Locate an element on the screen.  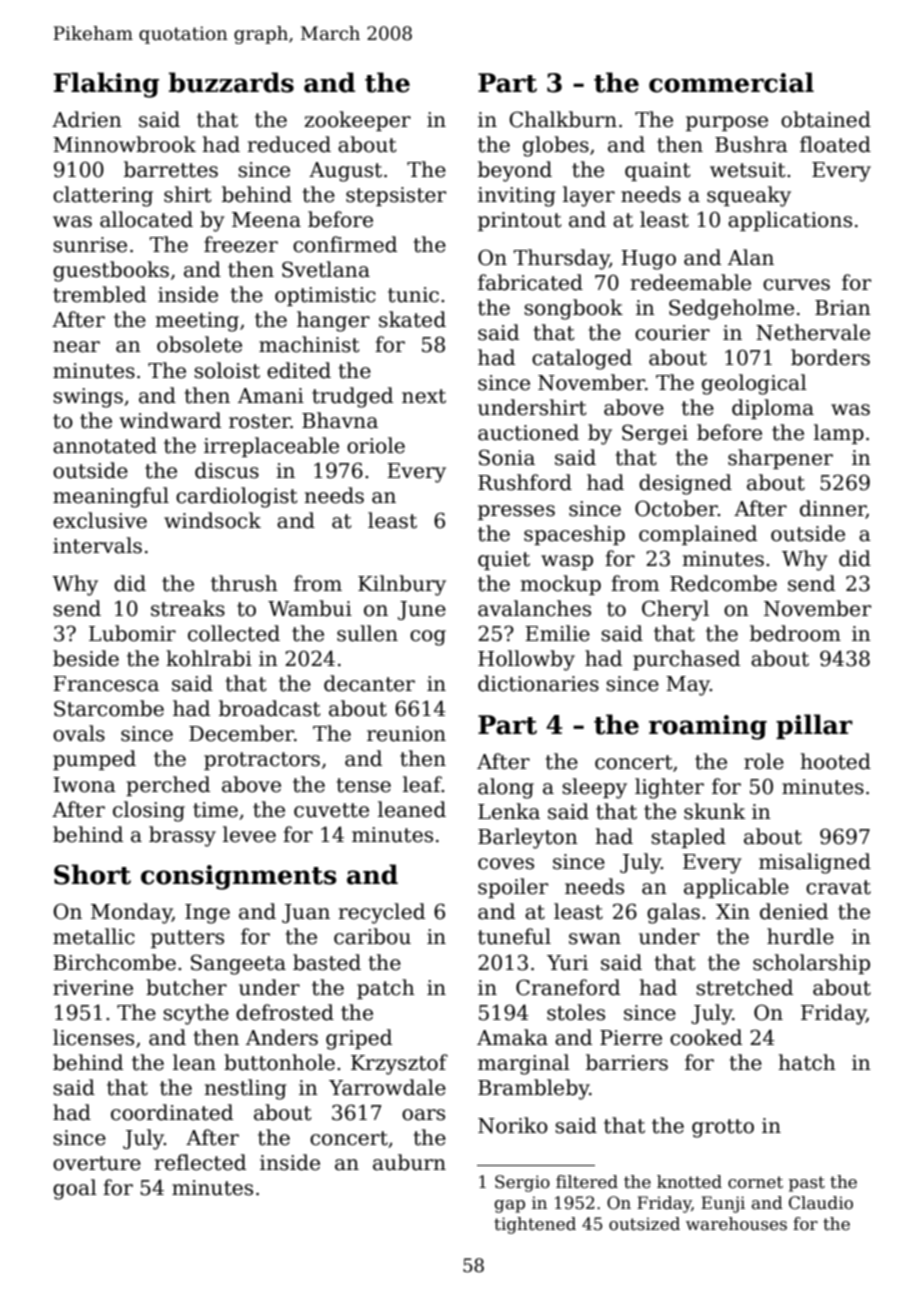
Claudio is located at coordinates (821, 1203).
